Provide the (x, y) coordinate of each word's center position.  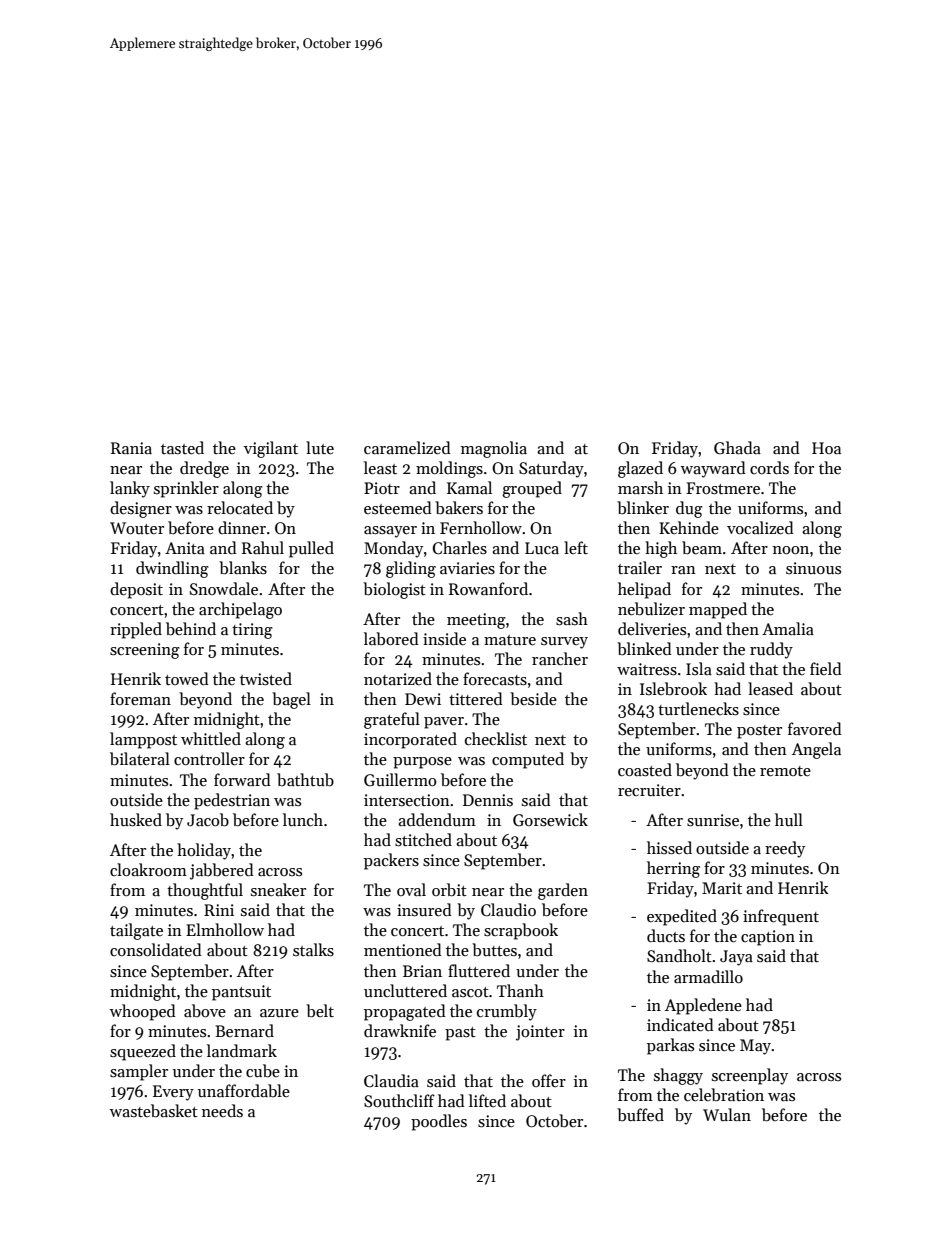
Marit (722, 888)
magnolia (494, 449)
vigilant (271, 449)
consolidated (156, 950)
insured (424, 909)
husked (136, 820)
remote (785, 771)
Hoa (826, 448)
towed (187, 678)
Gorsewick (550, 820)
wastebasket (154, 1110)
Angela (816, 750)
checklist (496, 738)
